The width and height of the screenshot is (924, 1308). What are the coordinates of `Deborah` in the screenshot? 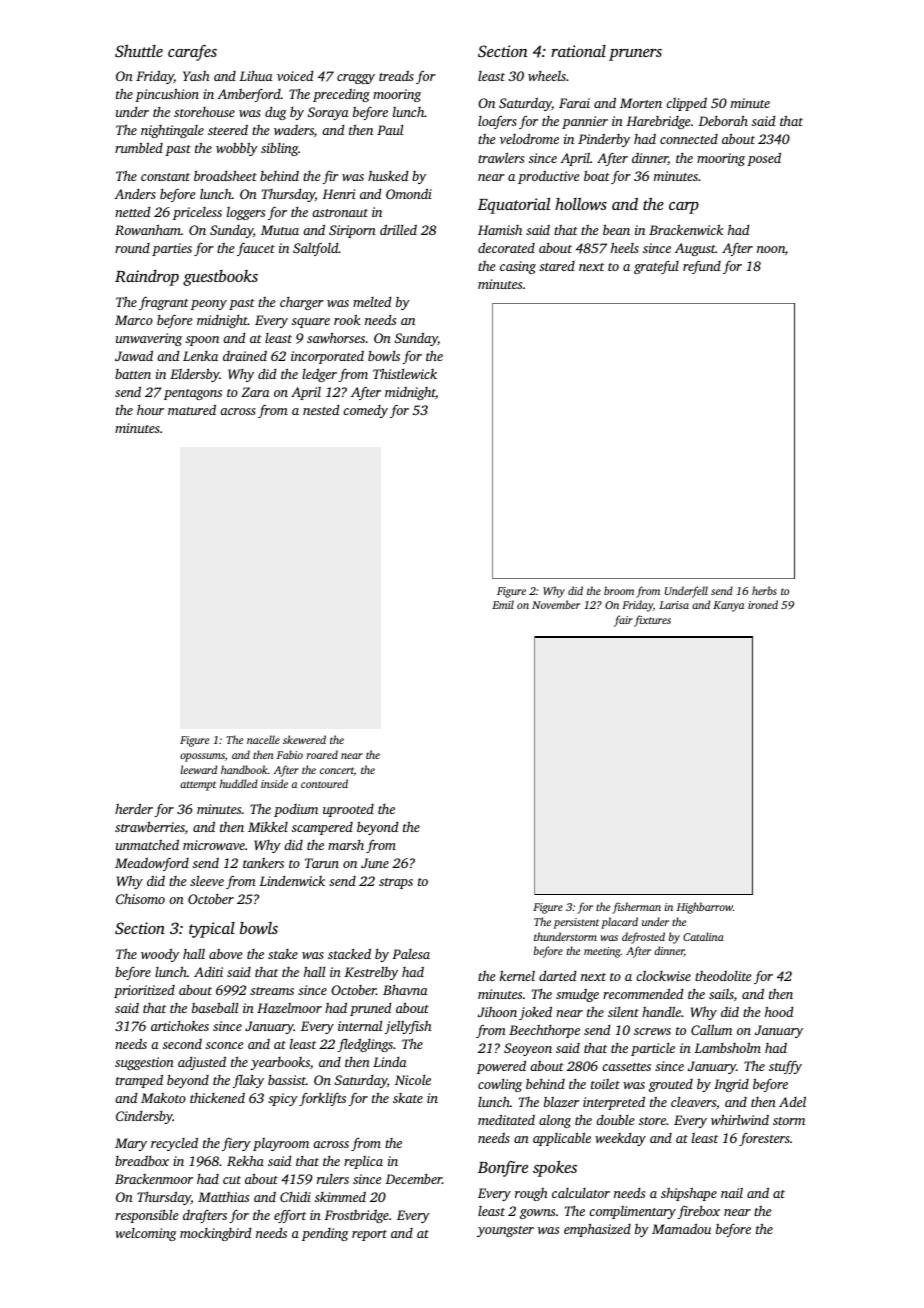 It's located at (723, 120).
